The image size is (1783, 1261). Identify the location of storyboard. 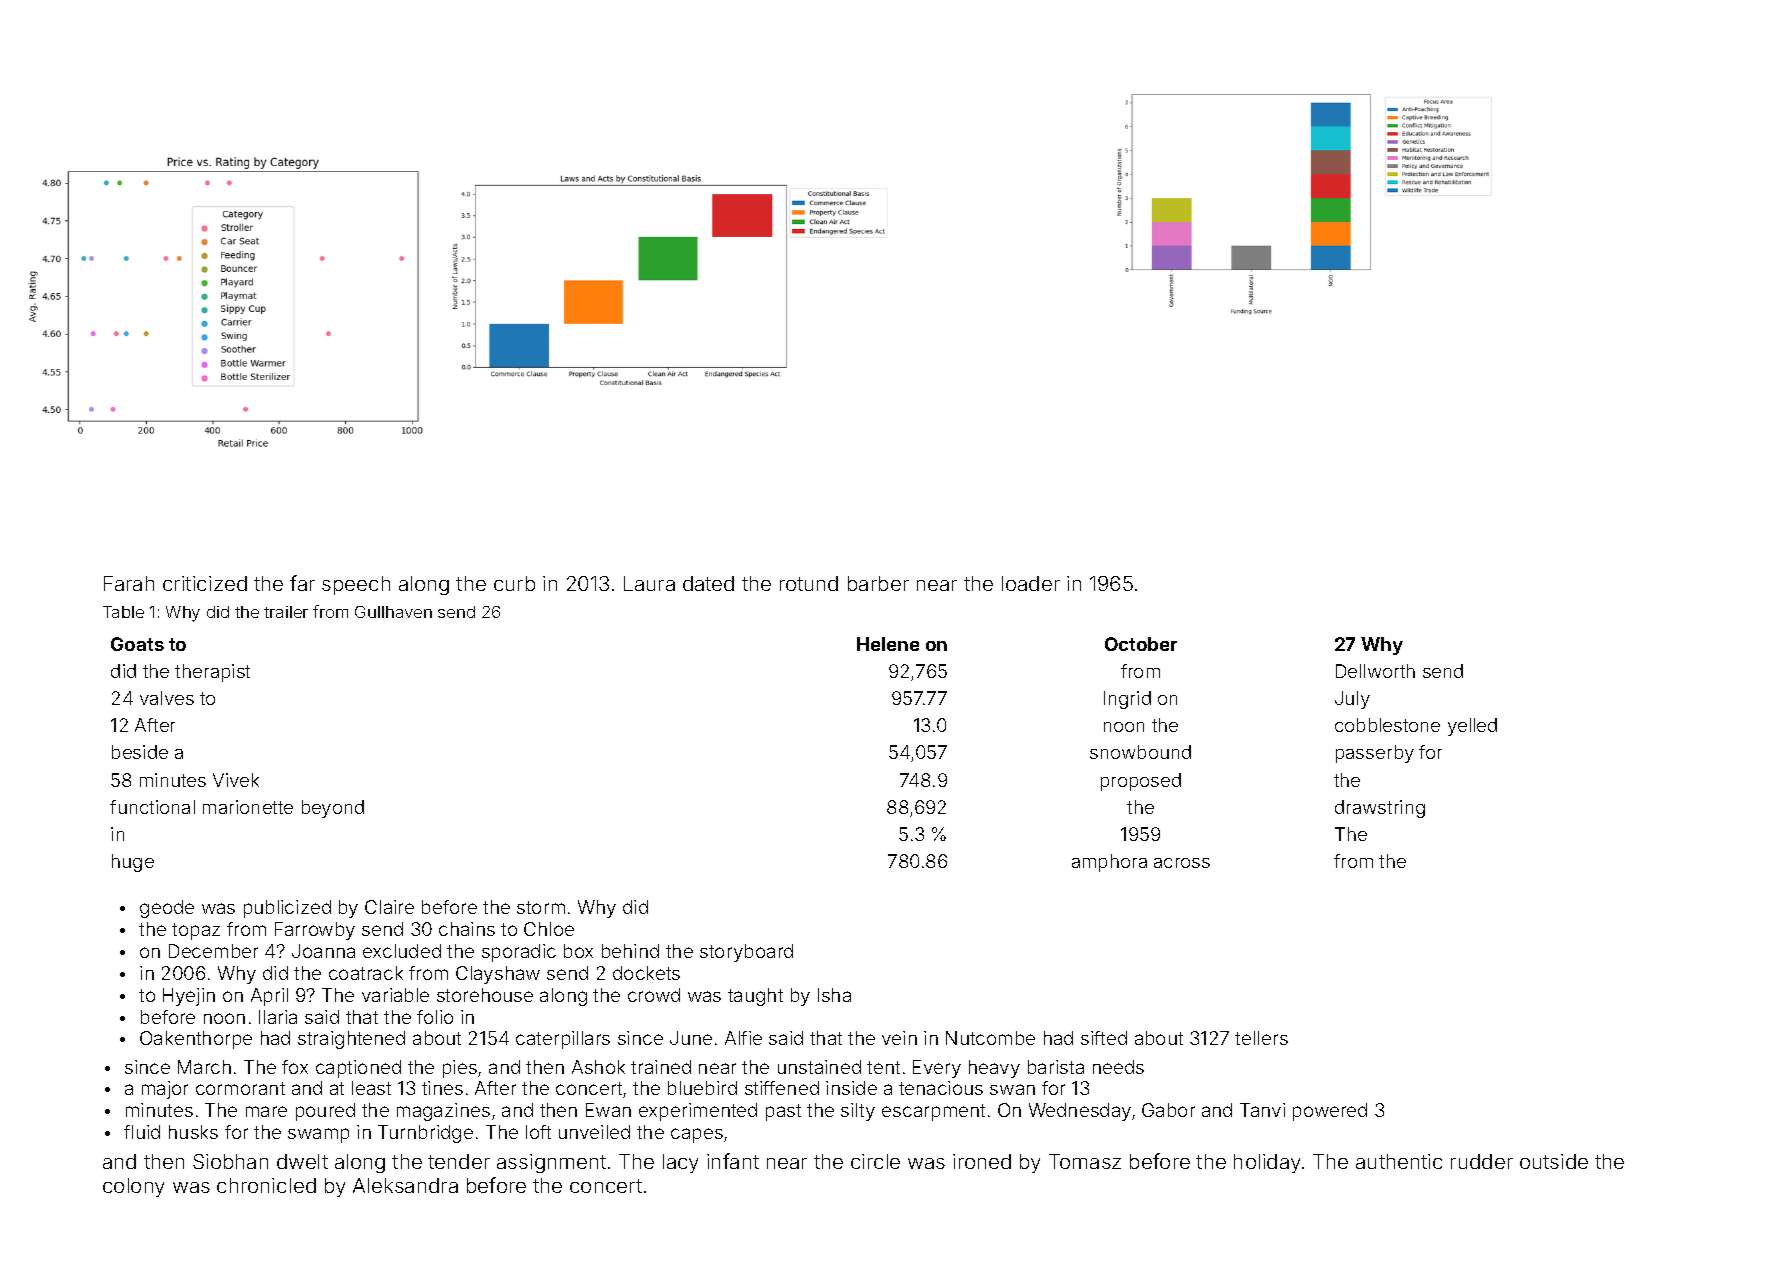
(746, 953).
